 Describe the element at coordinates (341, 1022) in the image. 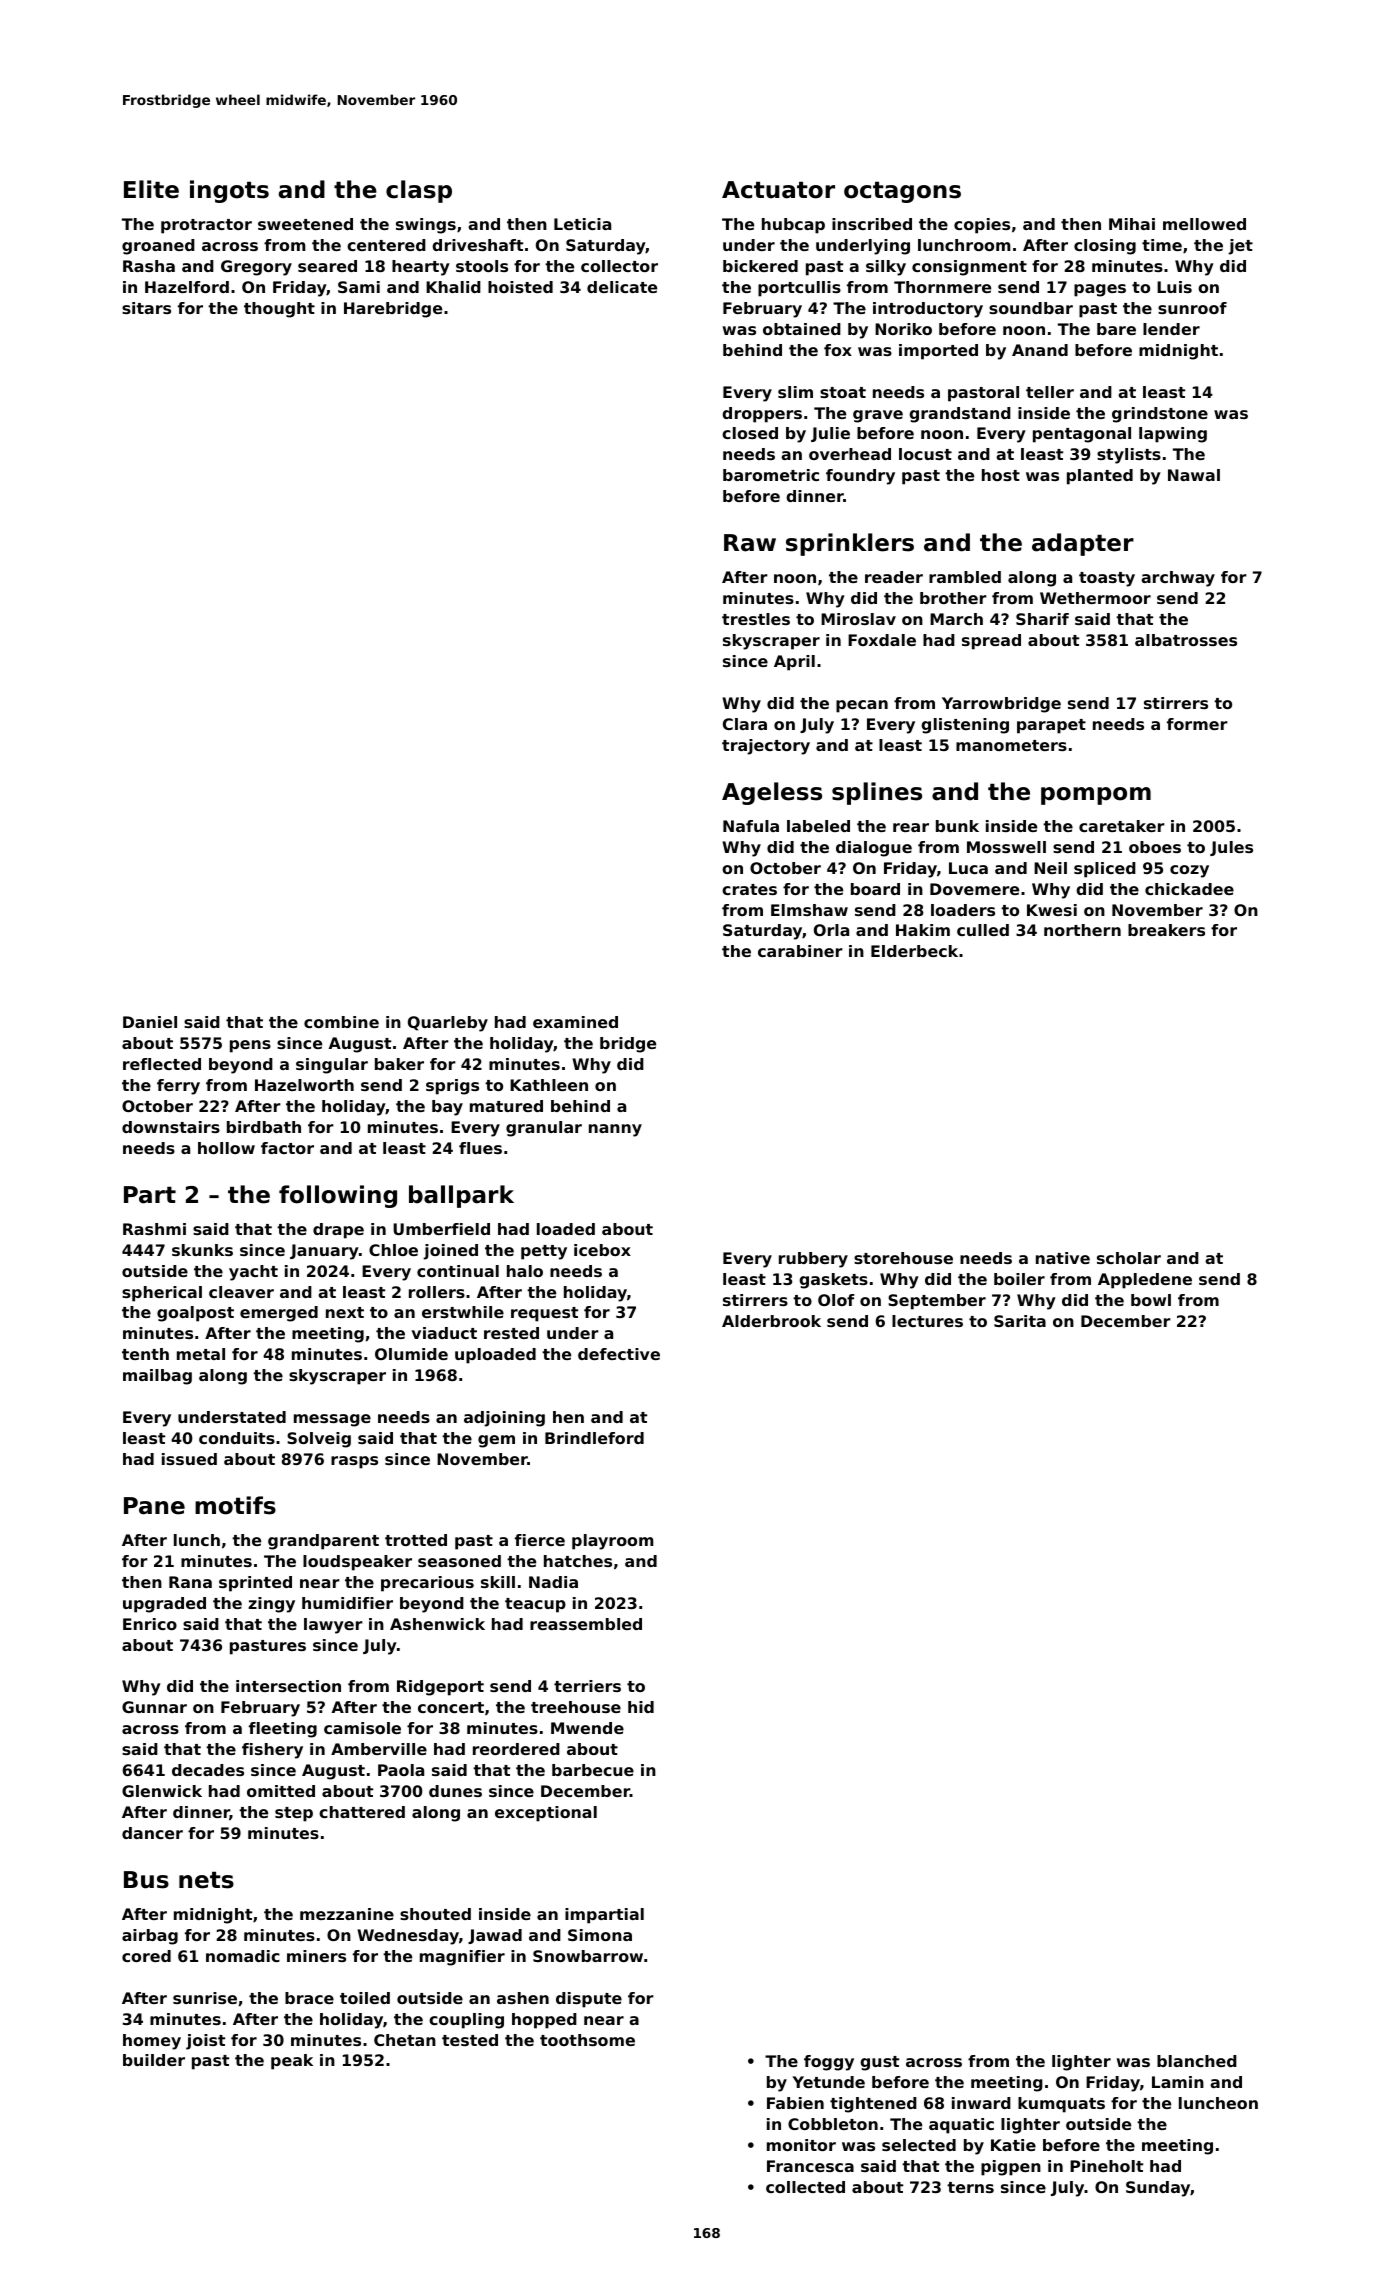

I see `combine` at that location.
